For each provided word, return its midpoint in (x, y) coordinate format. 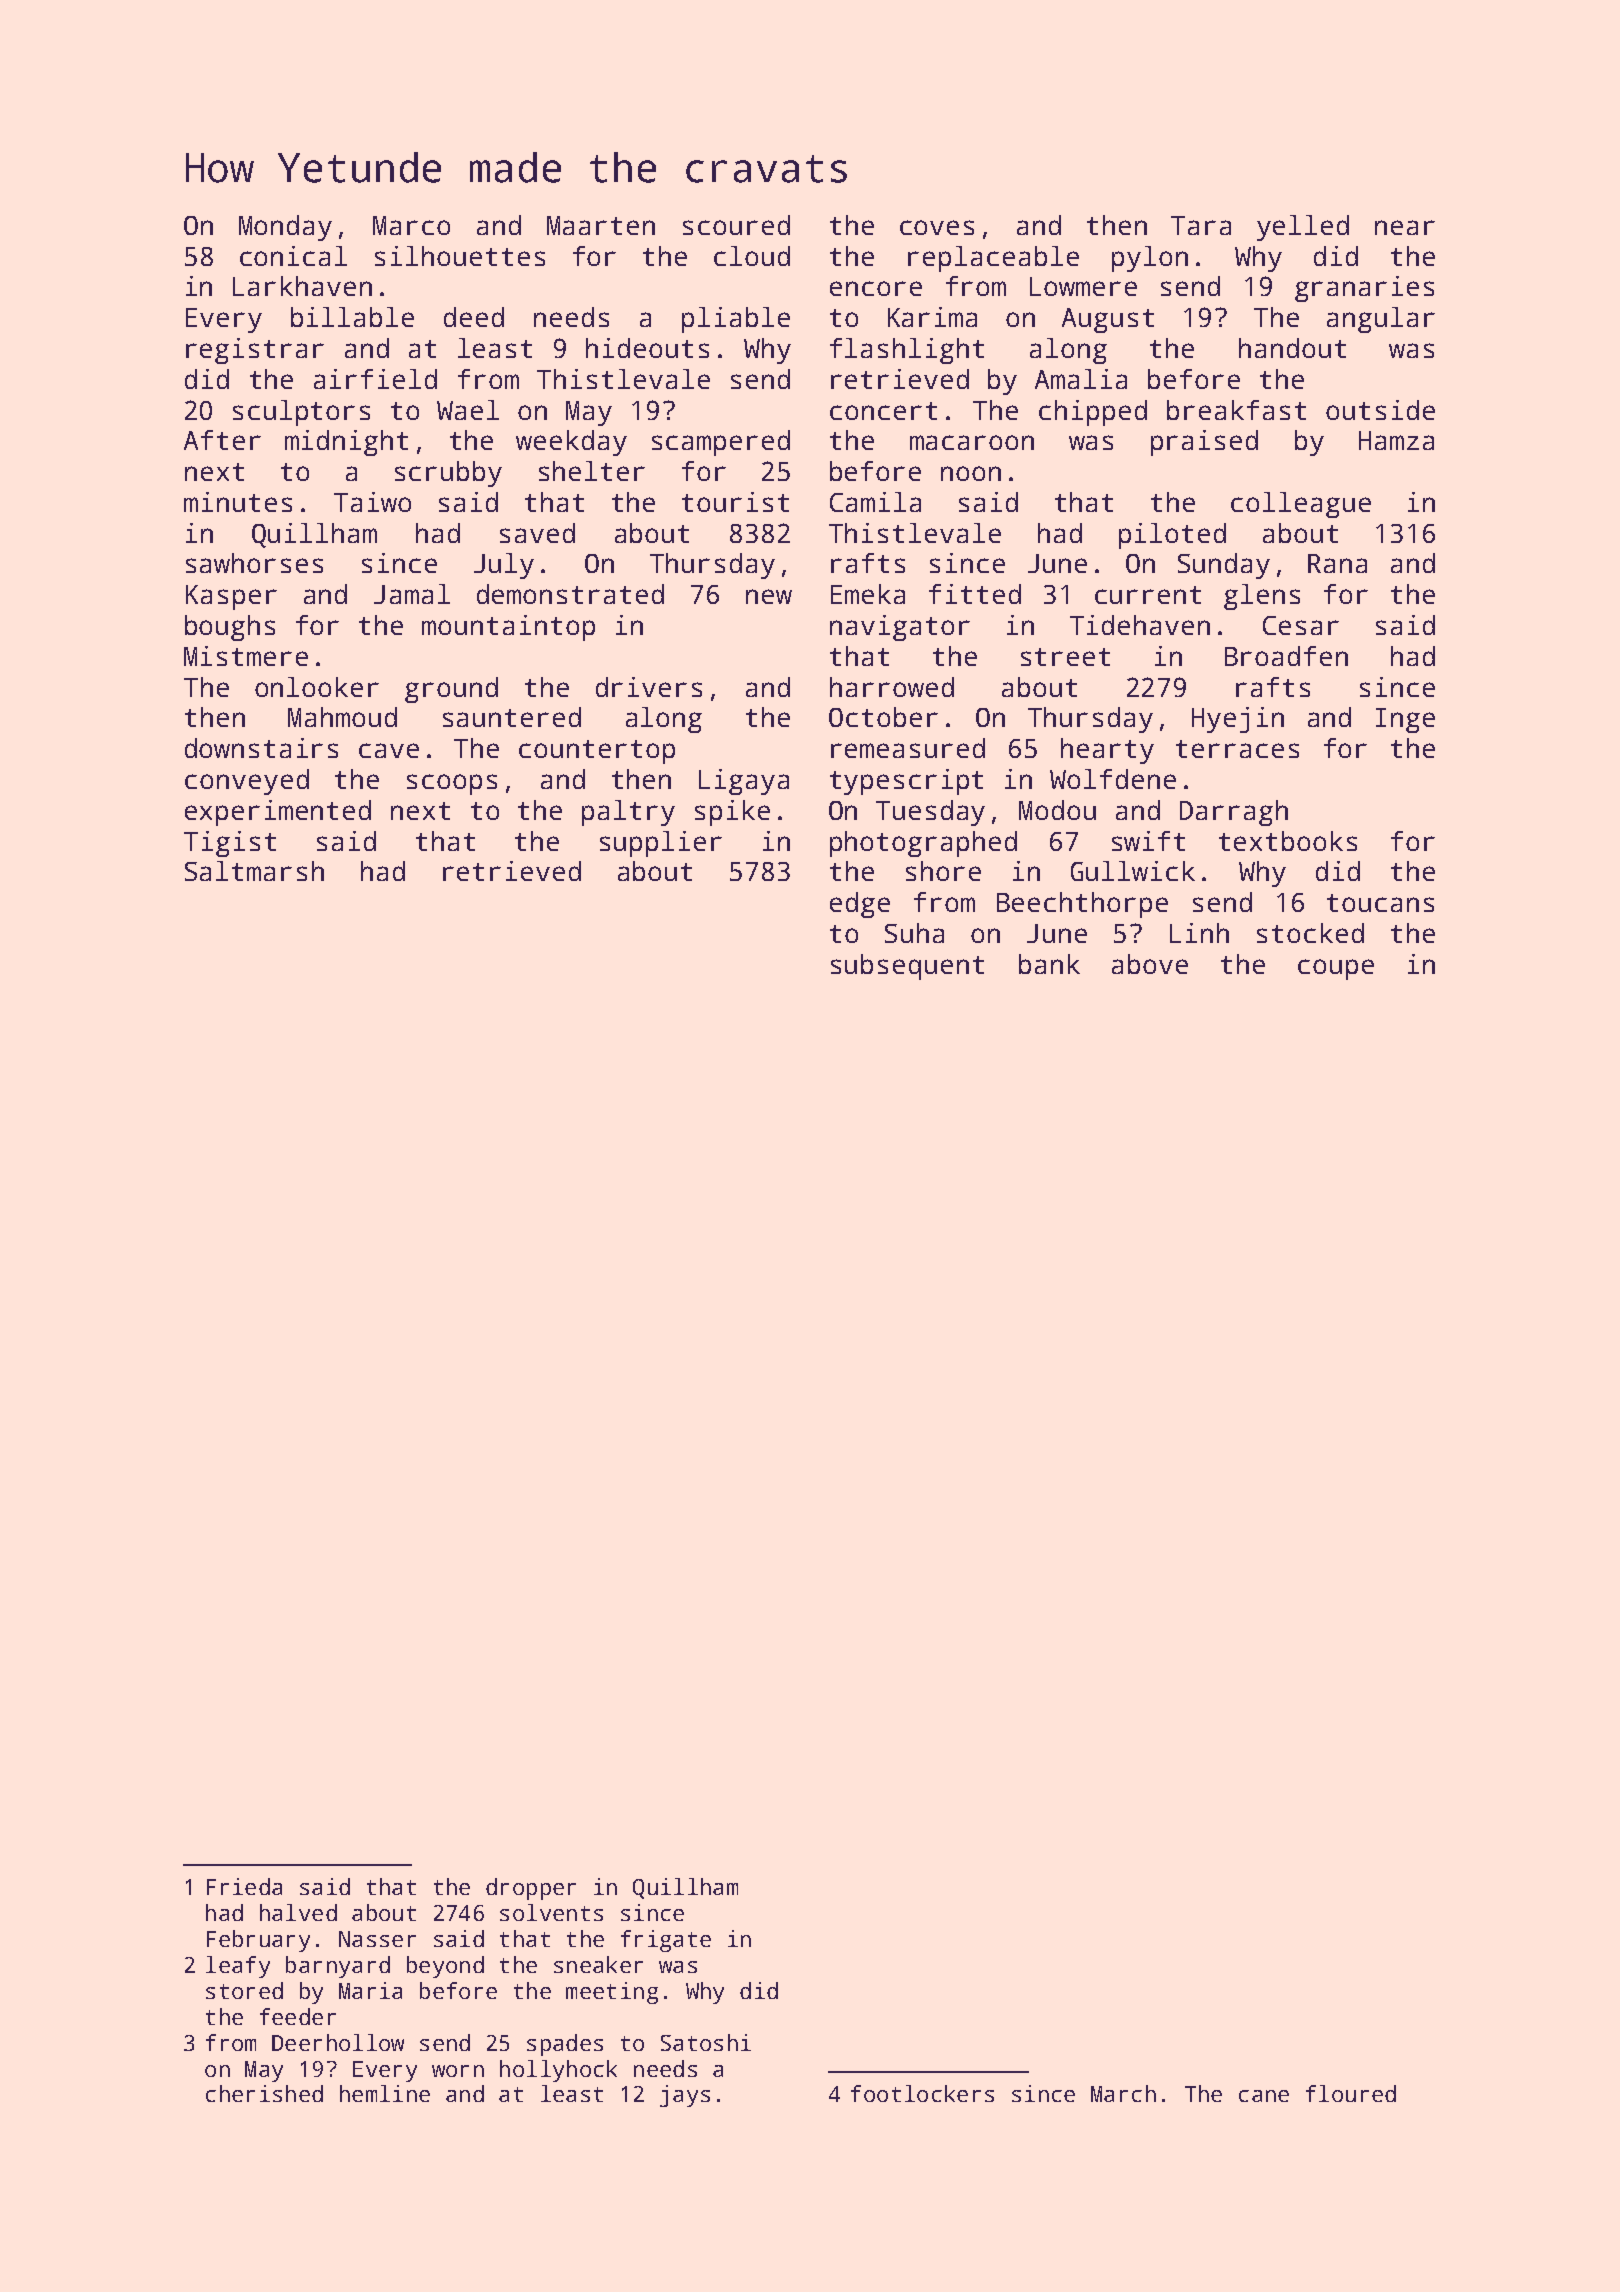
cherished (264, 2093)
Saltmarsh (254, 871)
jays (685, 2096)
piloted (1172, 536)
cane (1264, 2096)
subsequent (907, 967)
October (883, 717)
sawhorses (254, 563)
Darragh (1234, 813)
